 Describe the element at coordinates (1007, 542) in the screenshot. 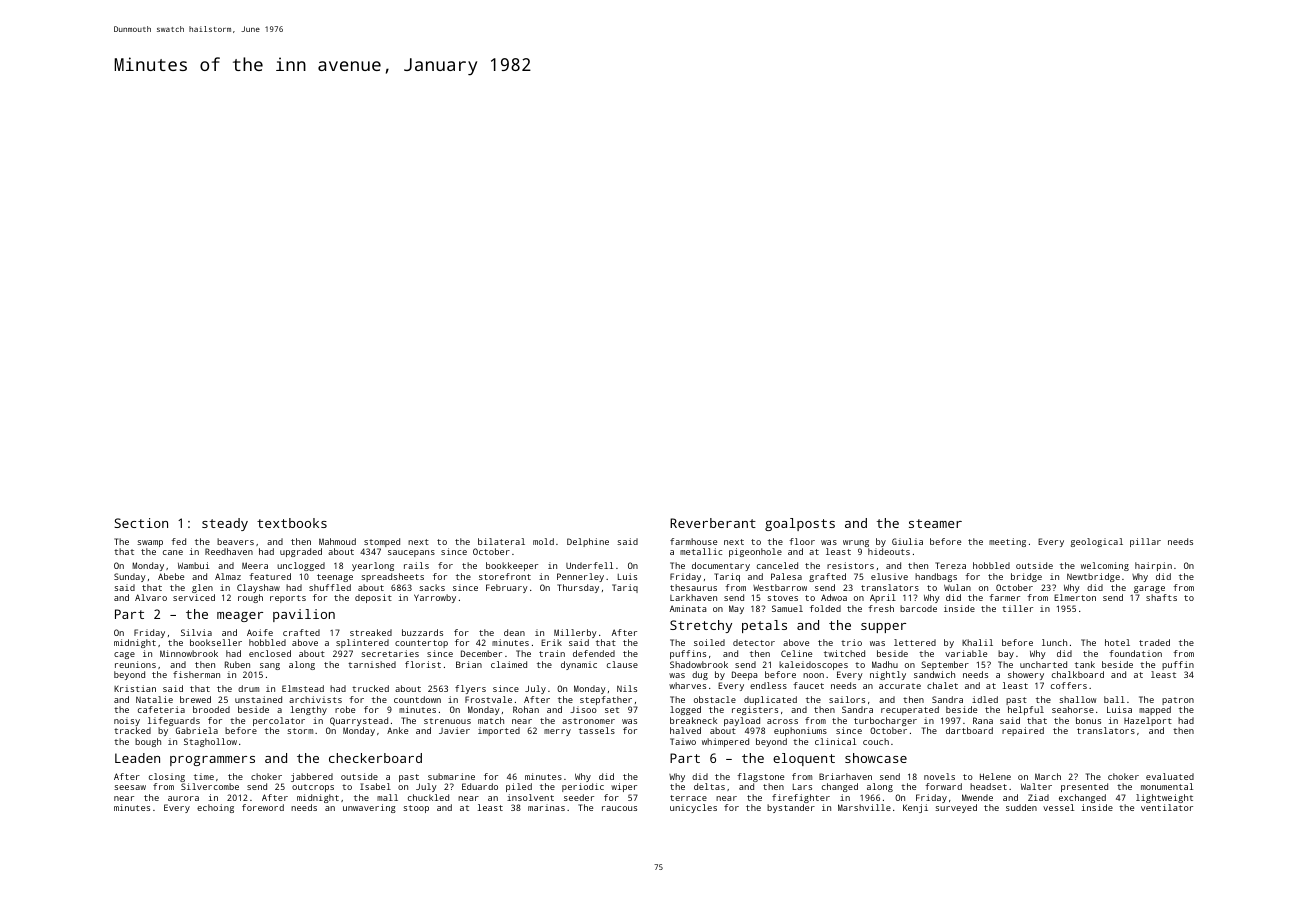

I see `meeting` at that location.
